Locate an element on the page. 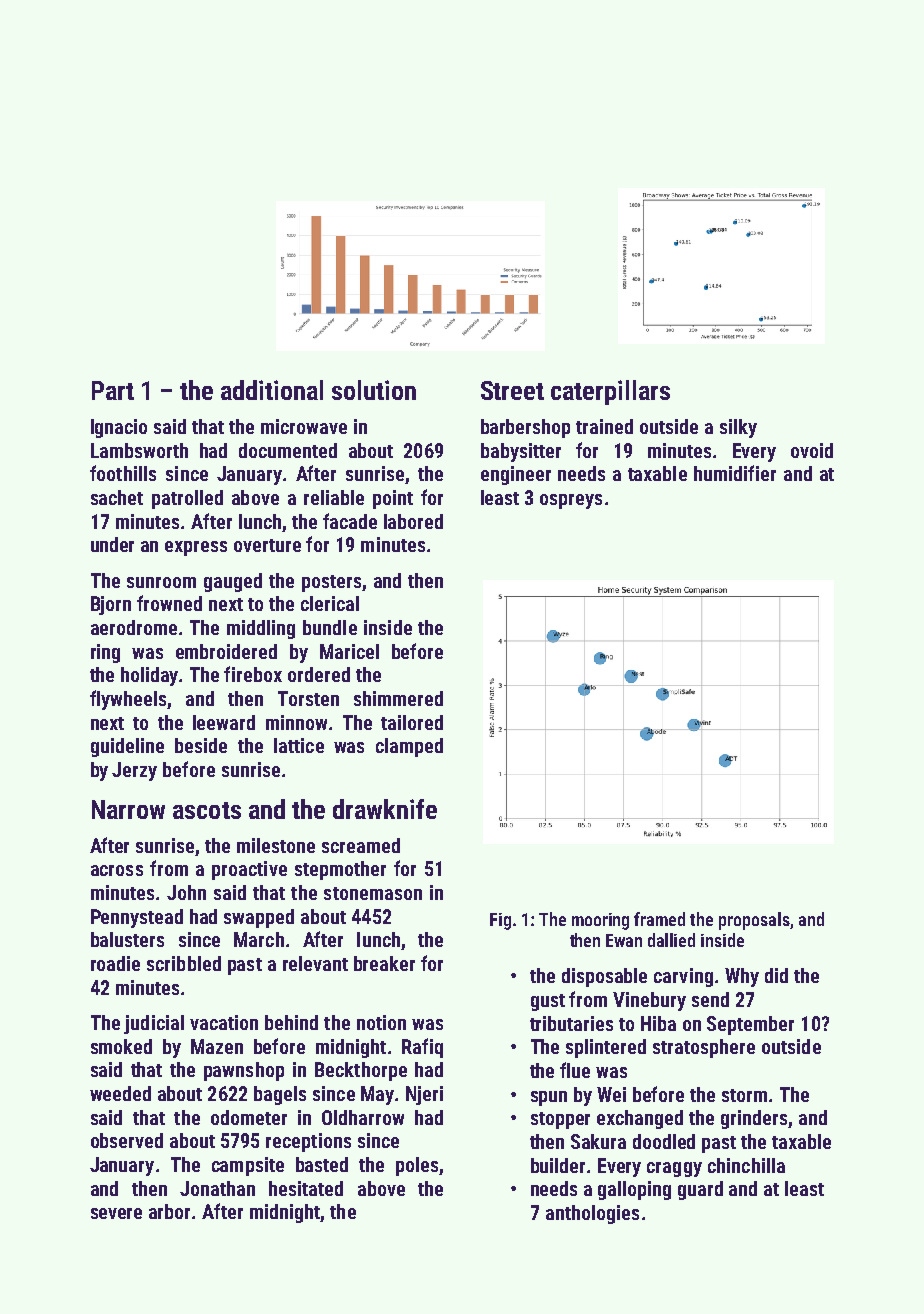 Image resolution: width=924 pixels, height=1314 pixels. ascots is located at coordinates (207, 810).
